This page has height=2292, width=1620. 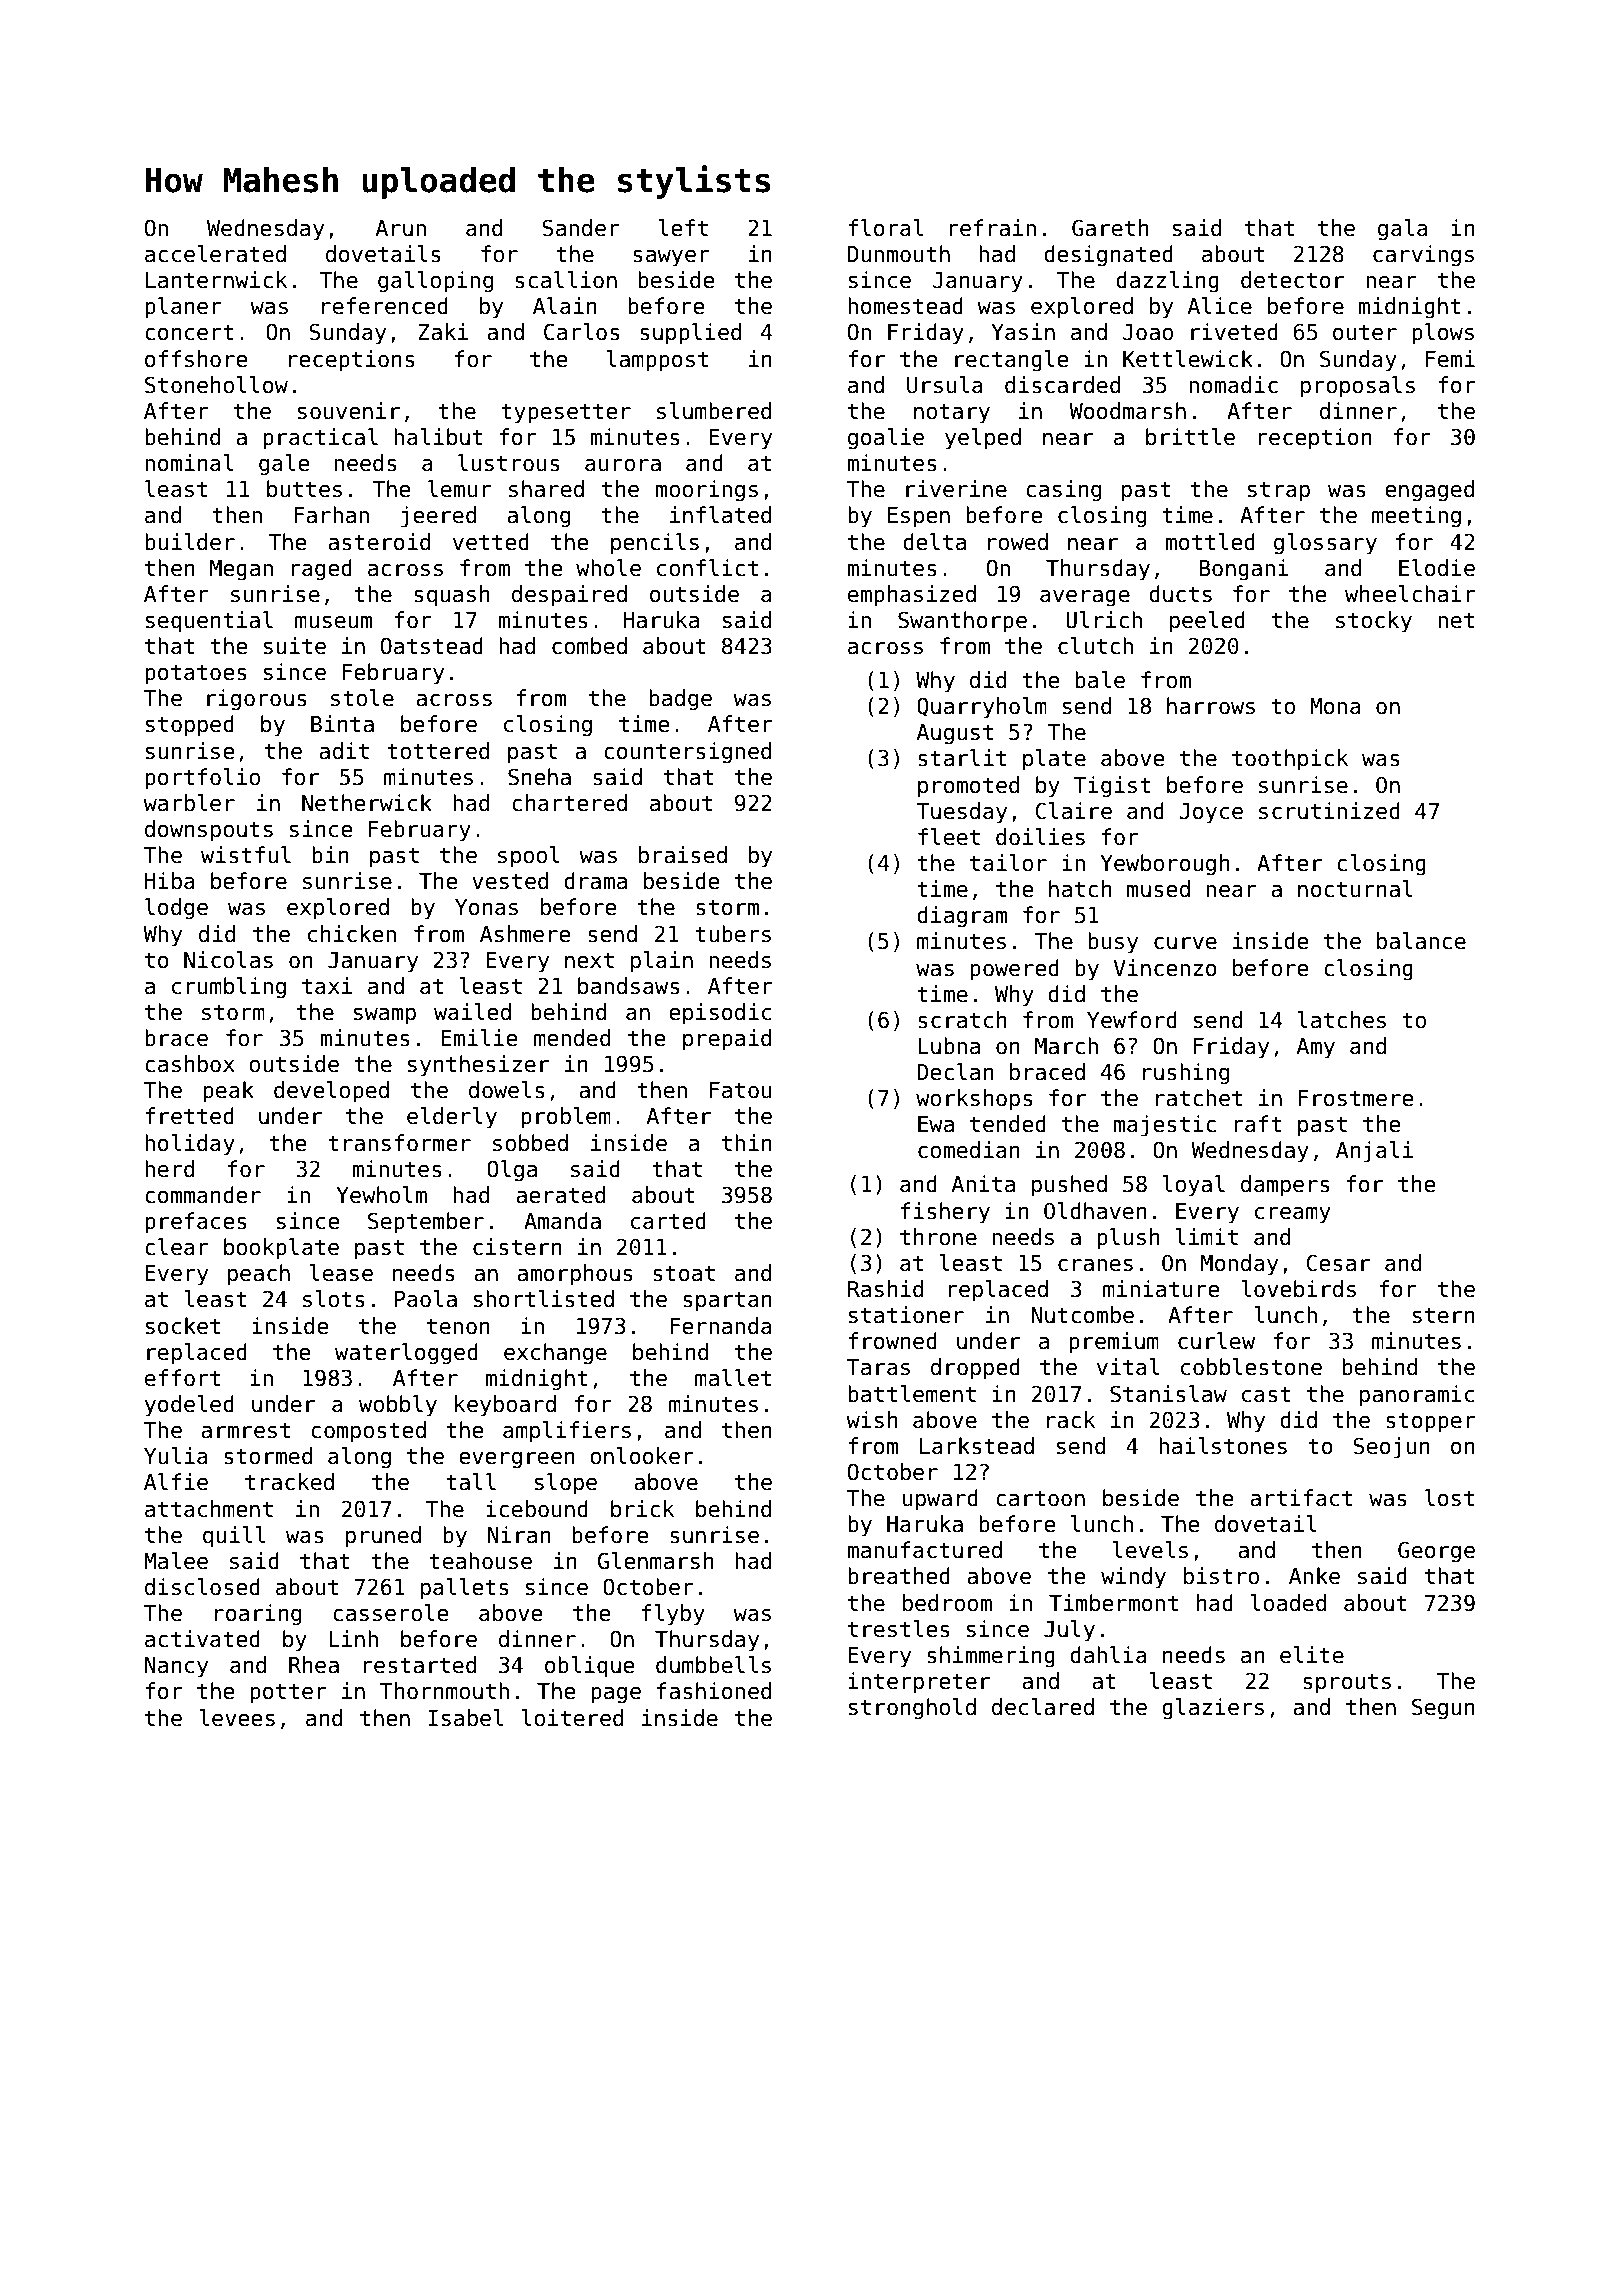 What do you see at coordinates (1108, 1655) in the page?
I see `dahlia` at bounding box center [1108, 1655].
